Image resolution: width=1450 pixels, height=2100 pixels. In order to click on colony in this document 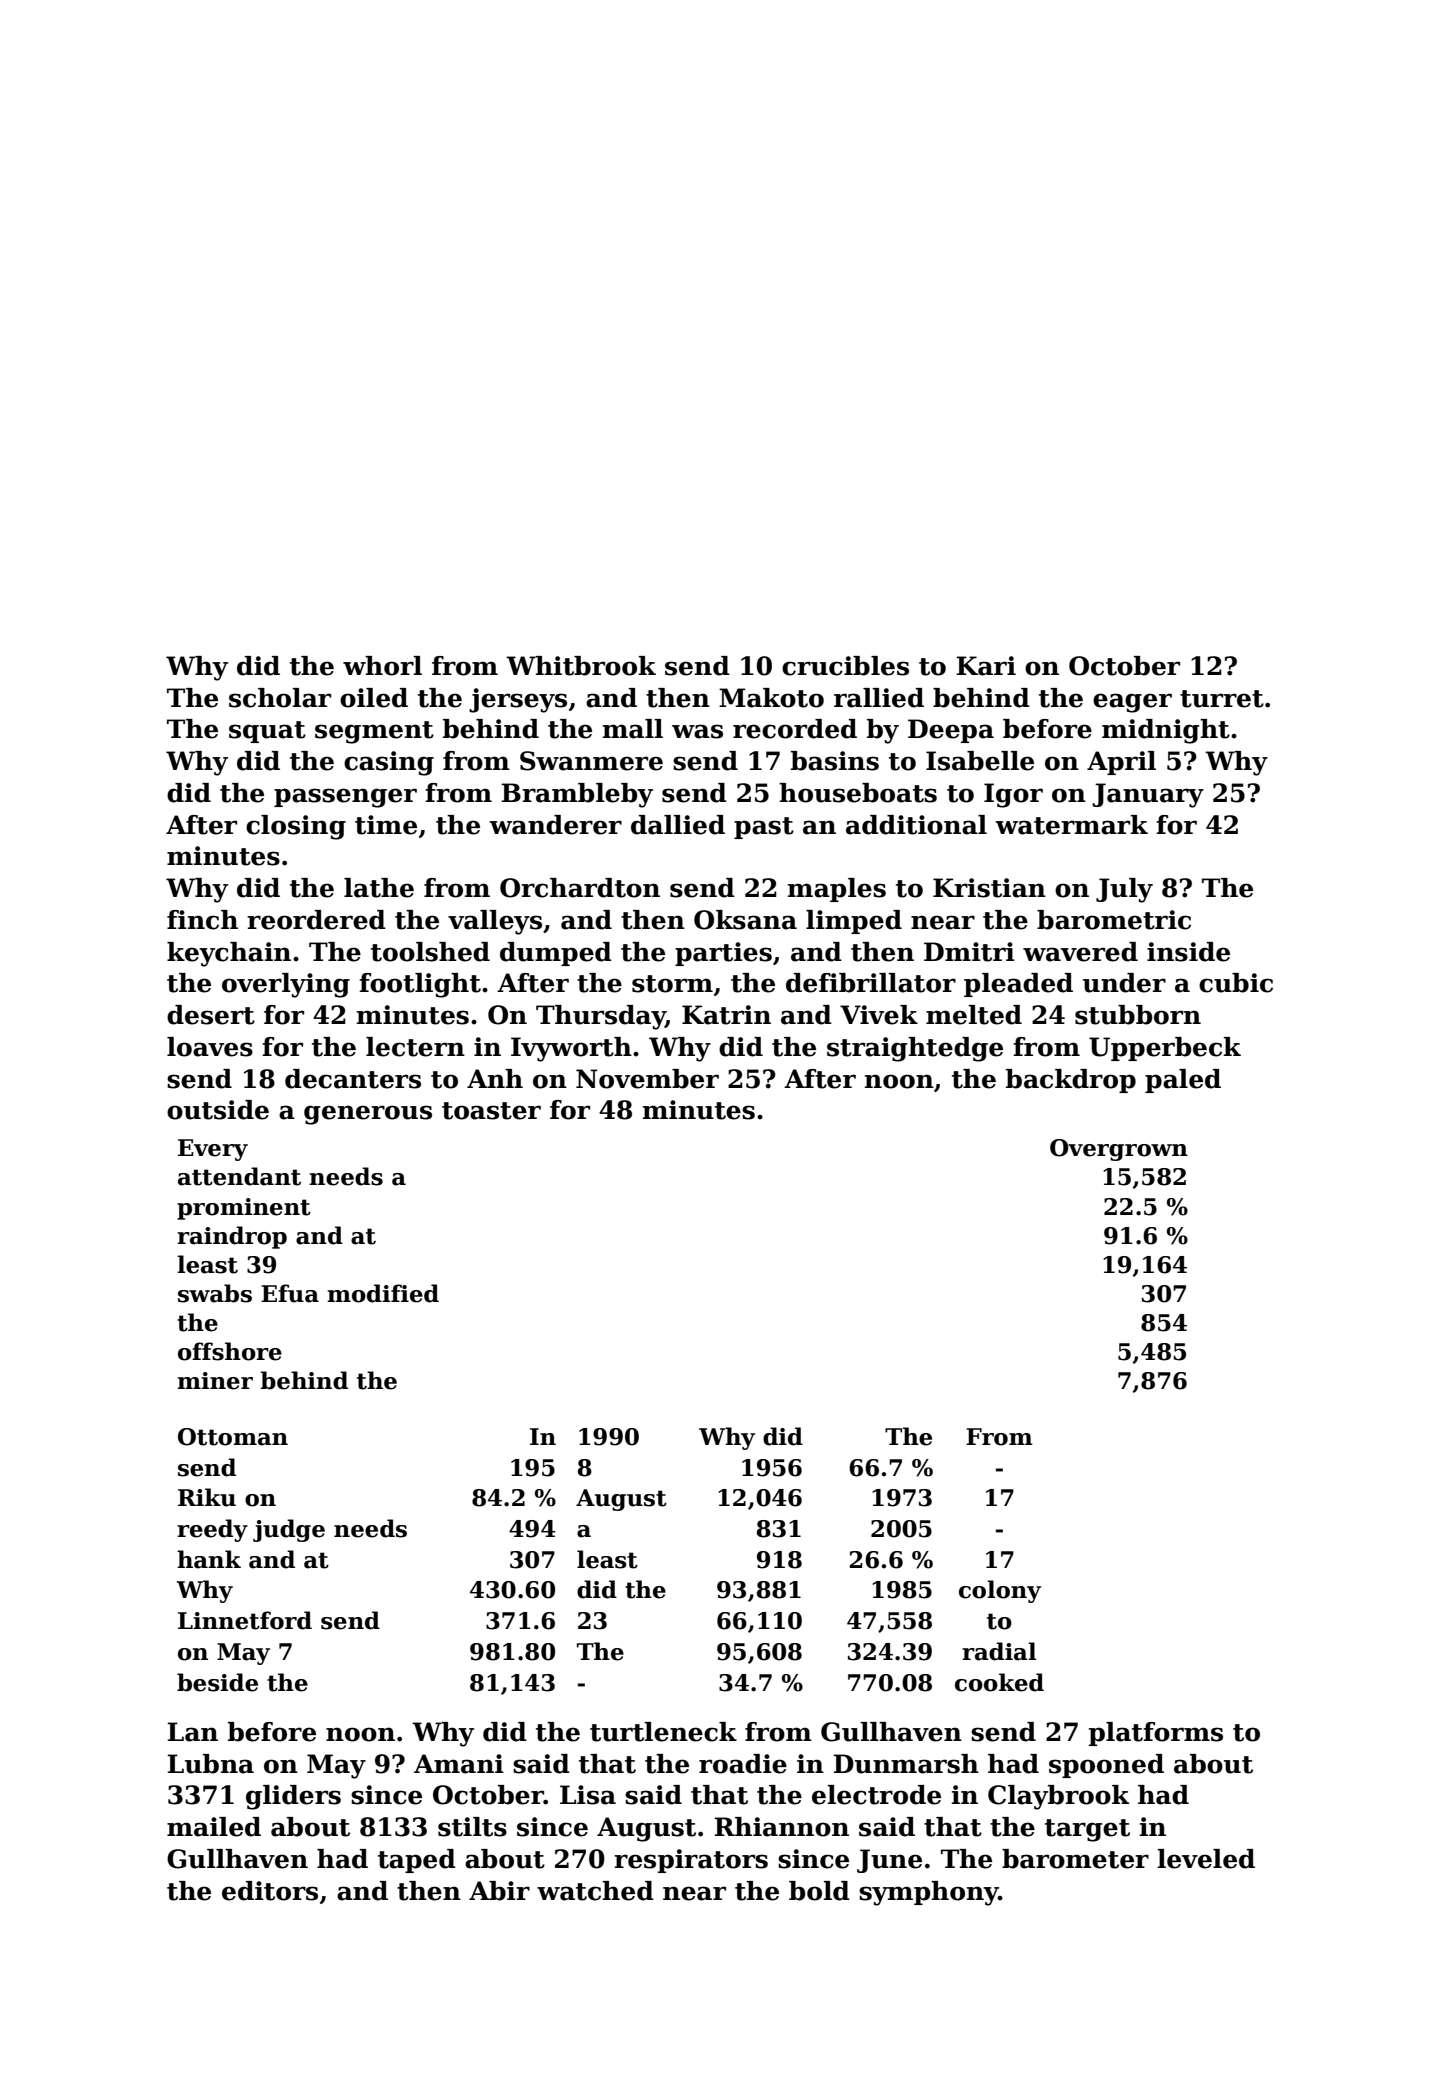, I will do `click(1000, 1591)`.
